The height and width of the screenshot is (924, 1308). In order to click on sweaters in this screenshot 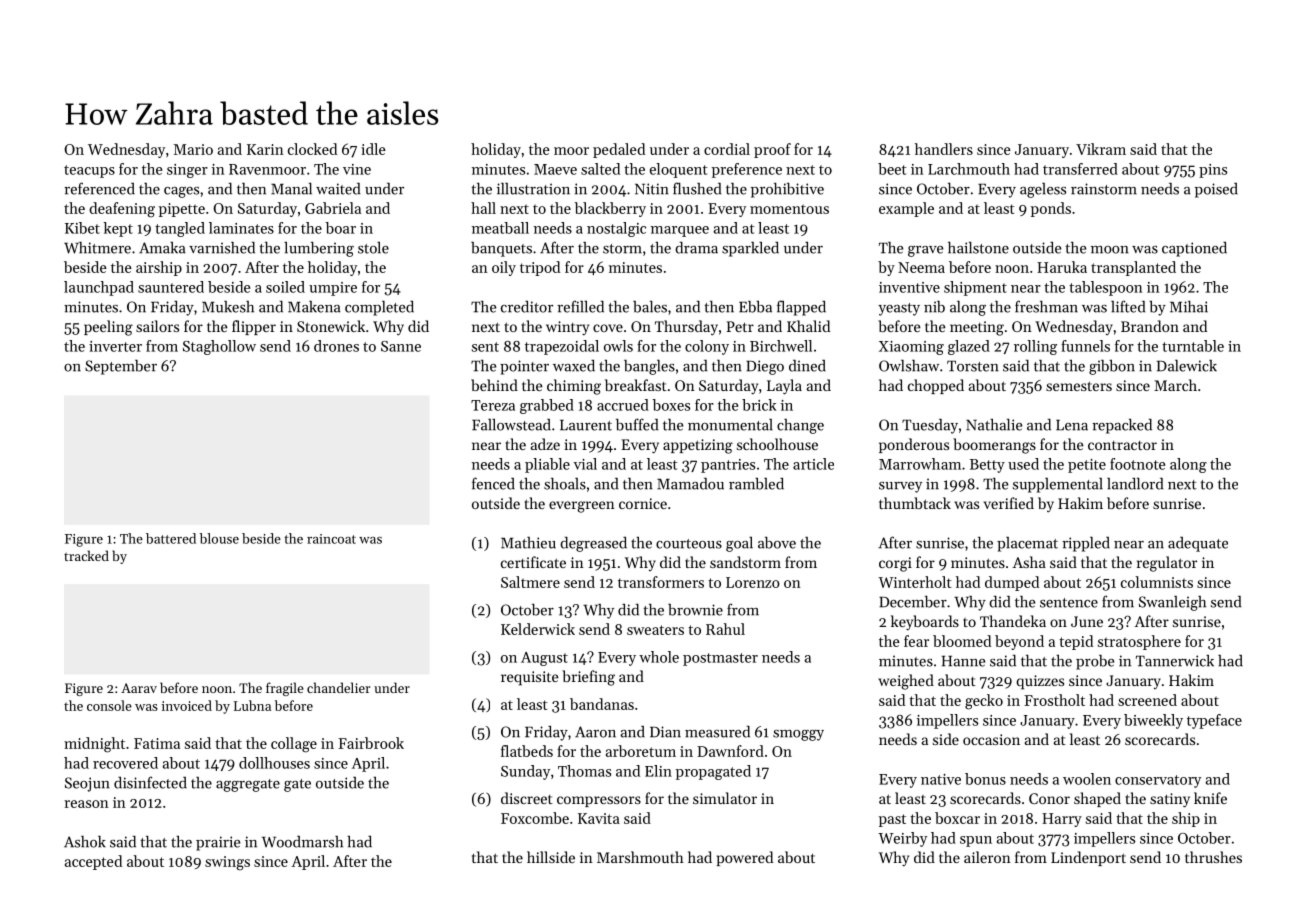, I will do `click(655, 630)`.
